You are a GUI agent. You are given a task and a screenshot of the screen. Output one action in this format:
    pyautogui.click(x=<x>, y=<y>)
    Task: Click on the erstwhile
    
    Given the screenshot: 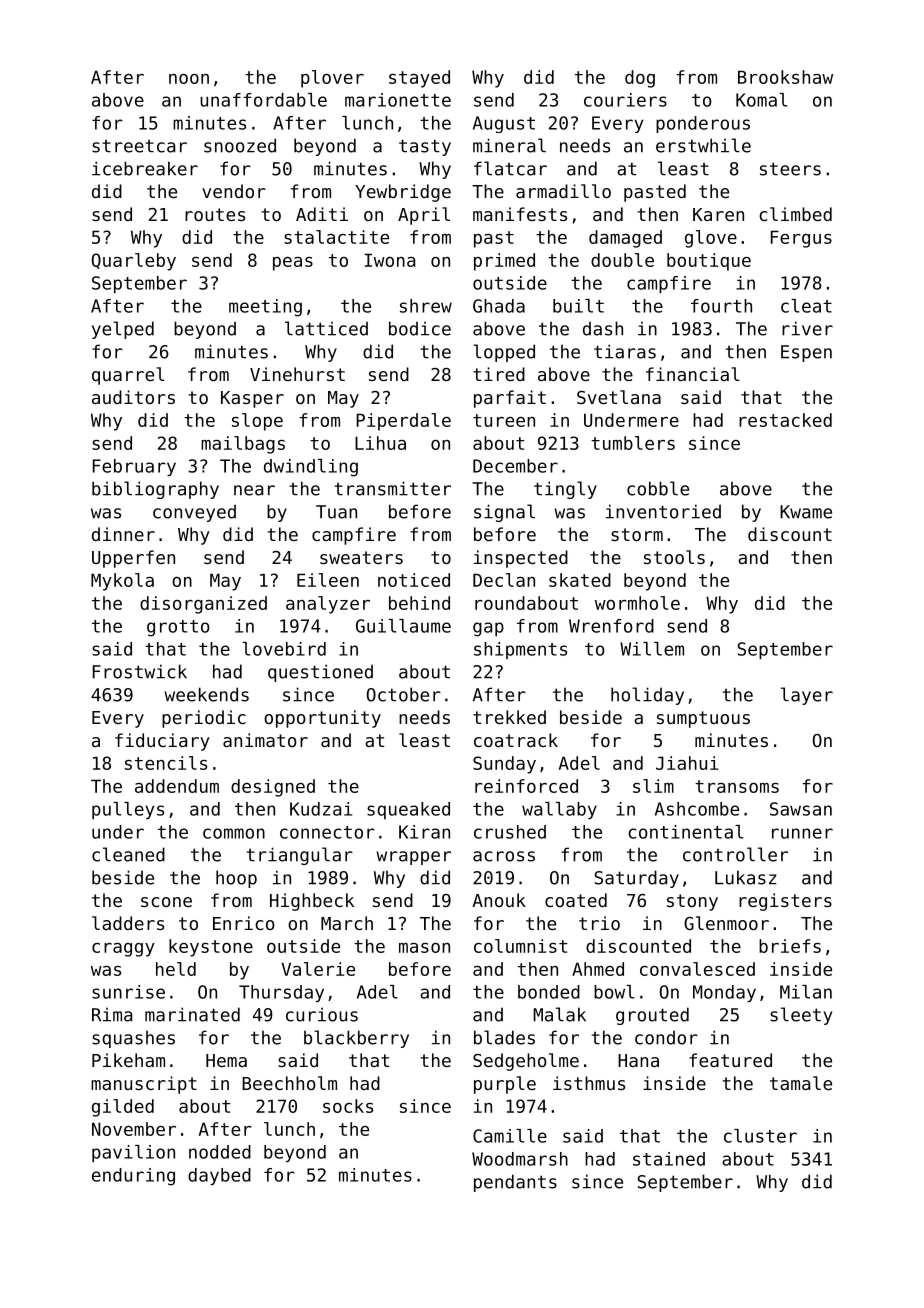 What is the action you would take?
    pyautogui.click(x=703, y=145)
